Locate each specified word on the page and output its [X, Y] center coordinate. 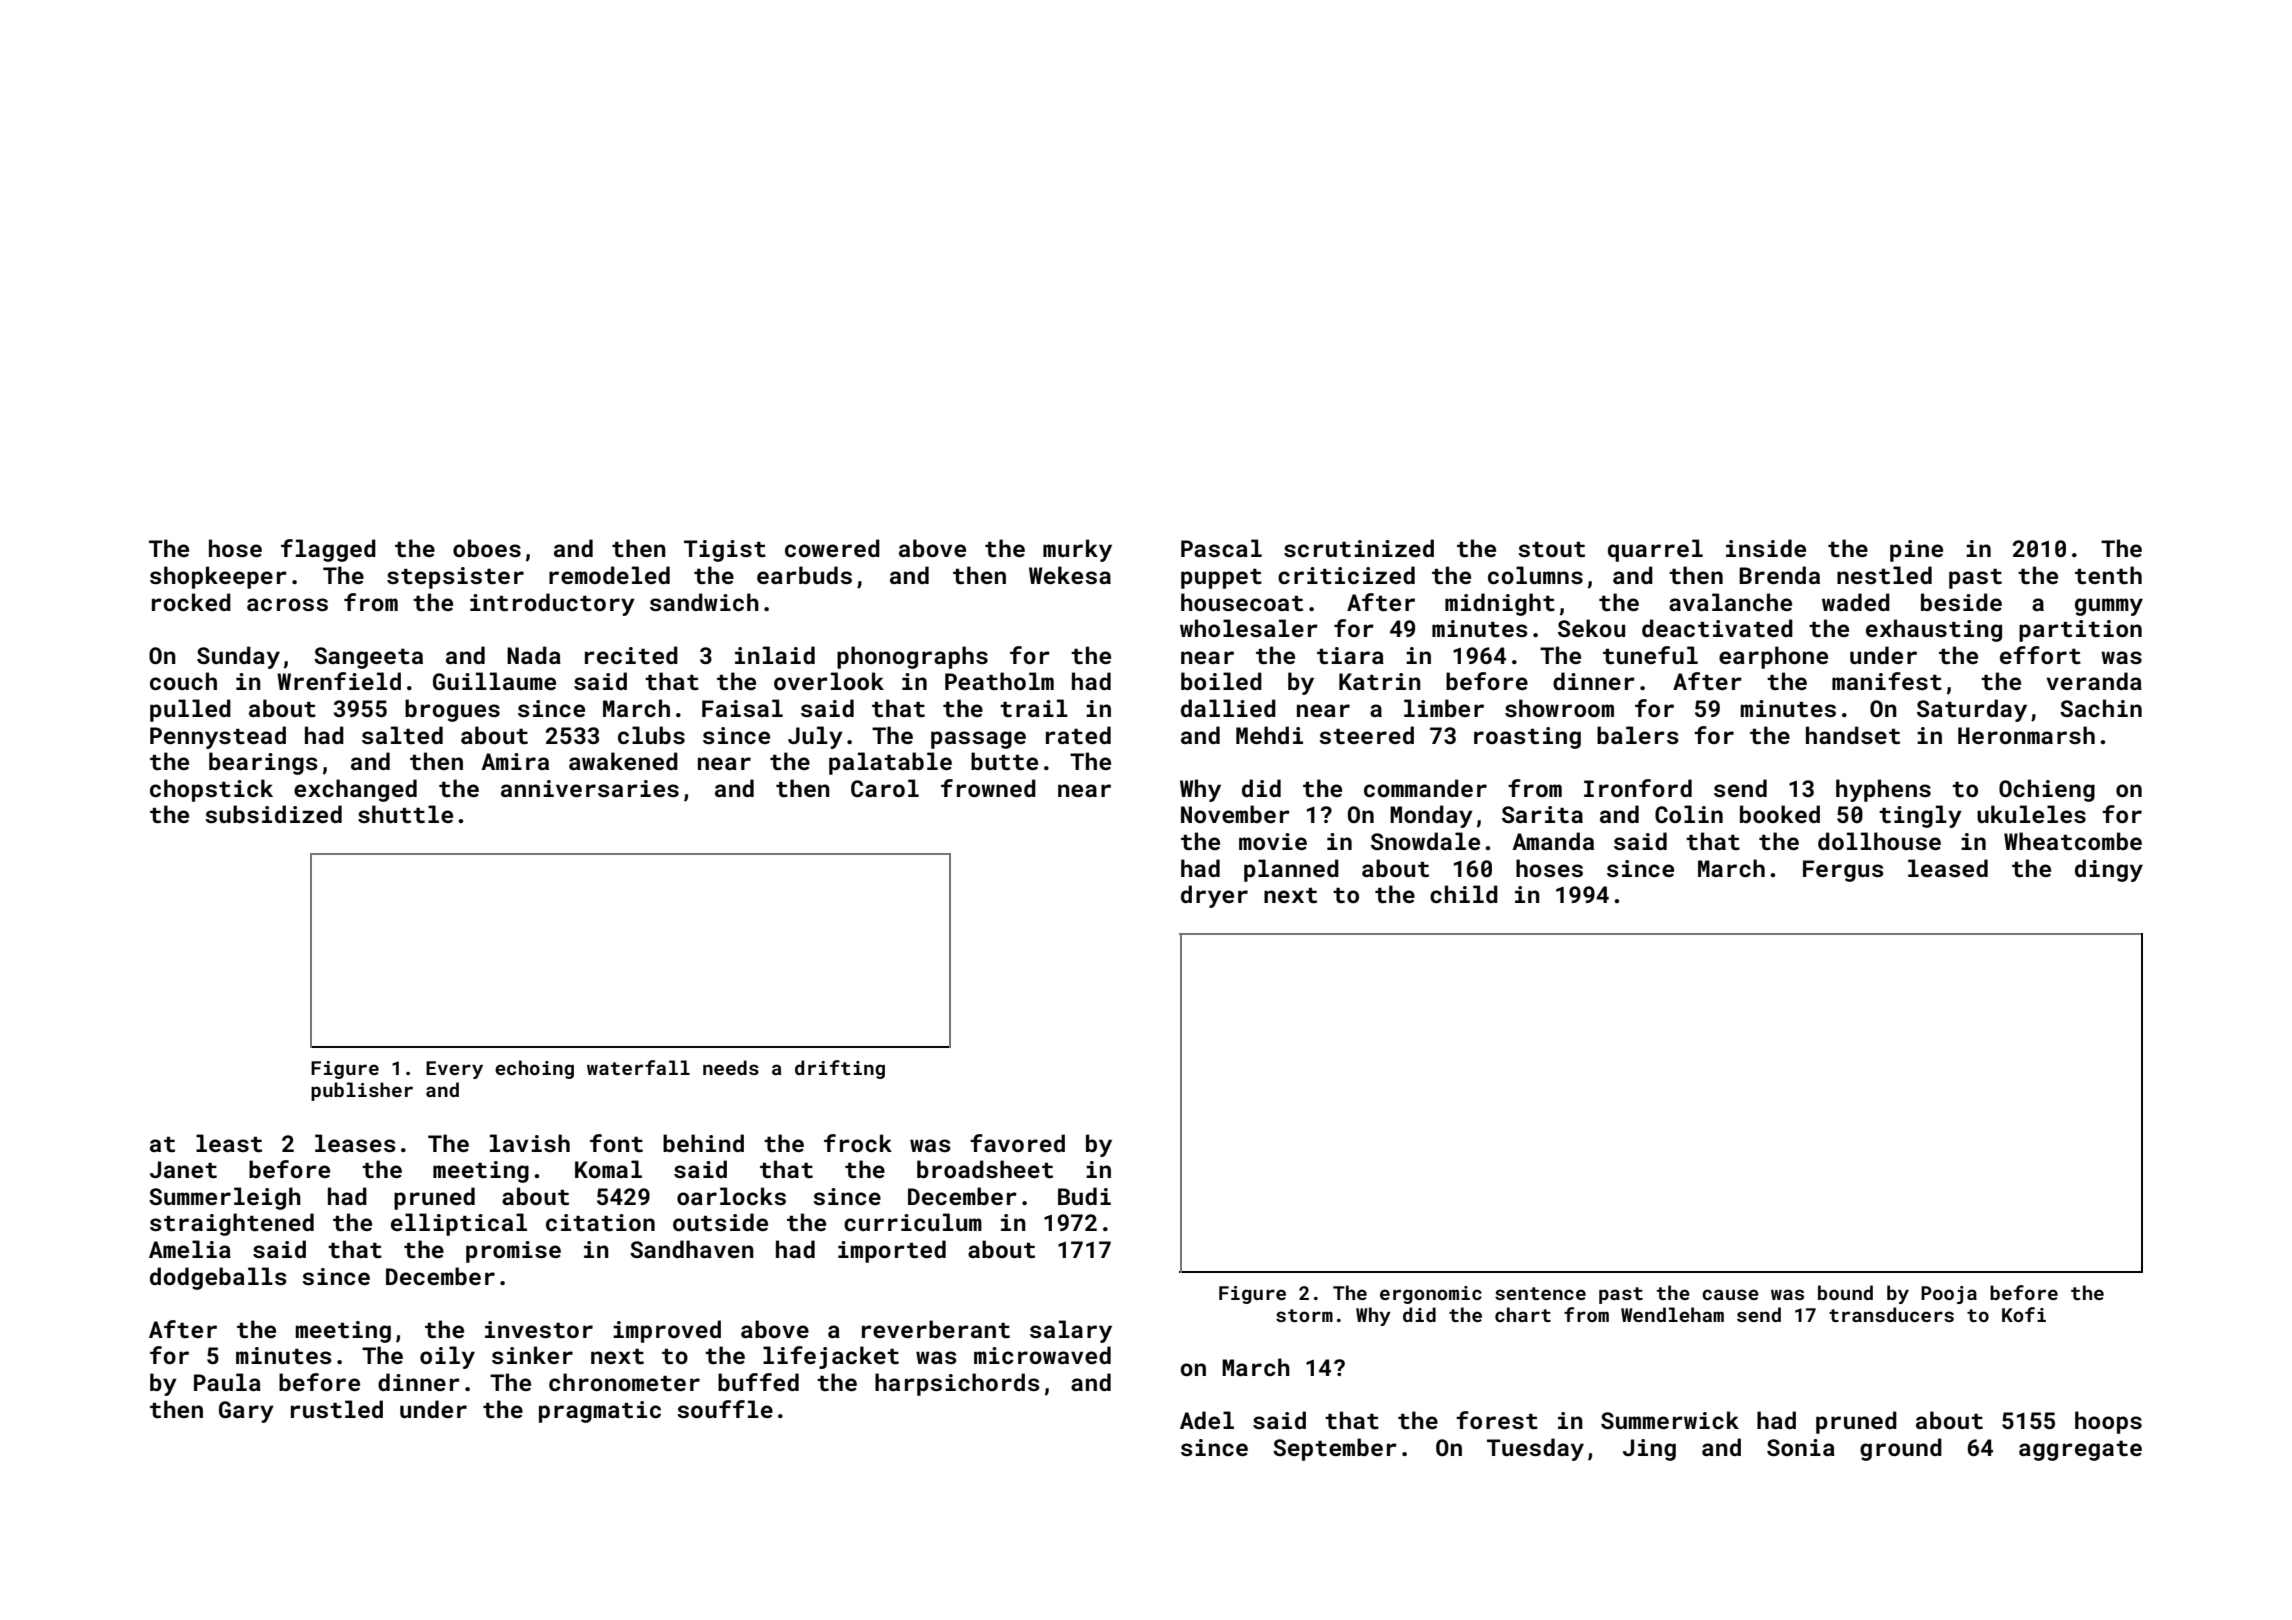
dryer [1214, 896]
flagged [328, 550]
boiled [1221, 681]
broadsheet [985, 1169]
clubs [651, 735]
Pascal [1221, 548]
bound [1845, 1292]
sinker [532, 1355]
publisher [362, 1091]
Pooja [1949, 1295]
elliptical [459, 1224]
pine [1916, 551]
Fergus [1843, 871]
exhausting [1934, 630]
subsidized [273, 814]
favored [1017, 1143]
